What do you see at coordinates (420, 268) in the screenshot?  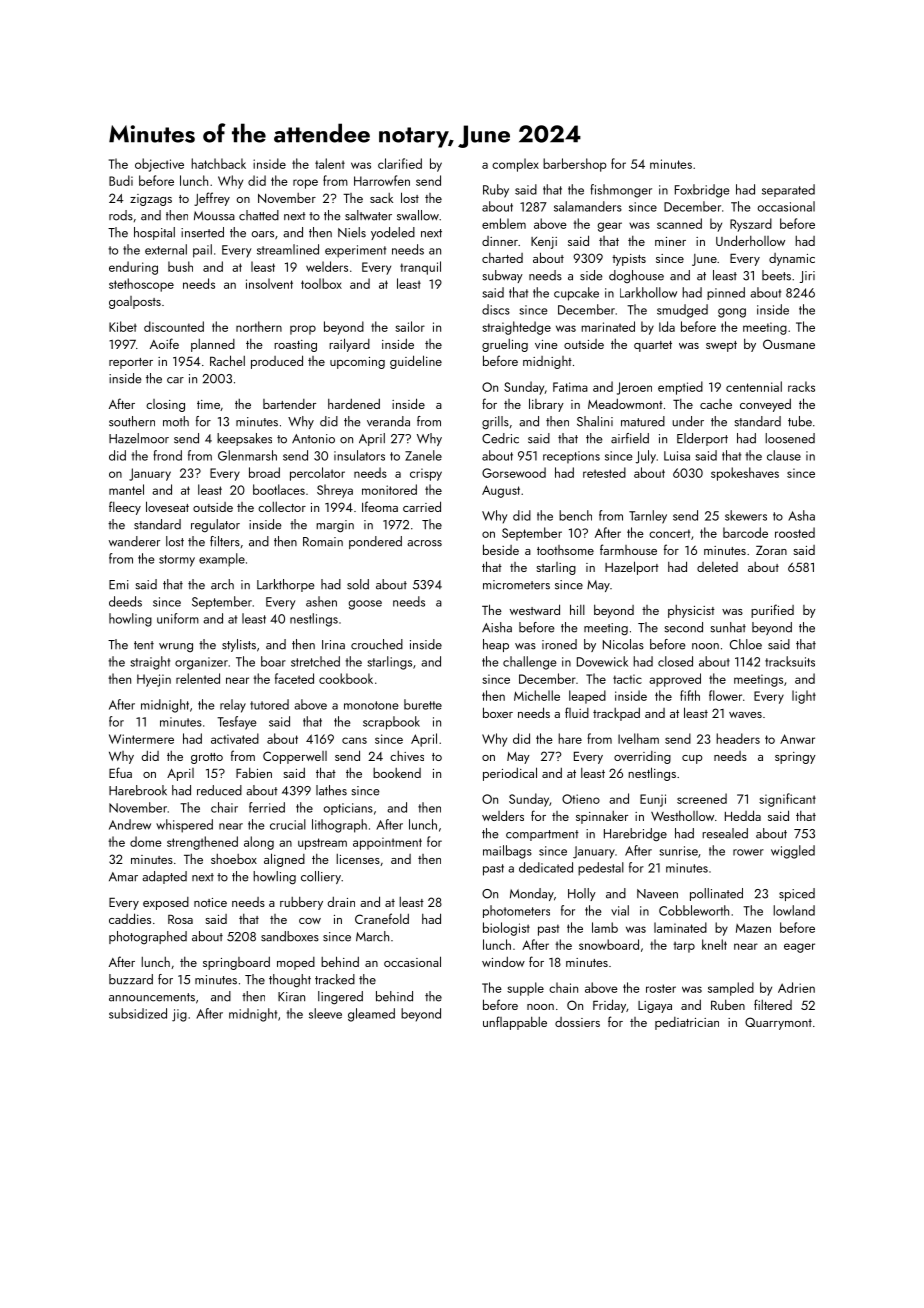 I see `tranquil` at bounding box center [420, 268].
